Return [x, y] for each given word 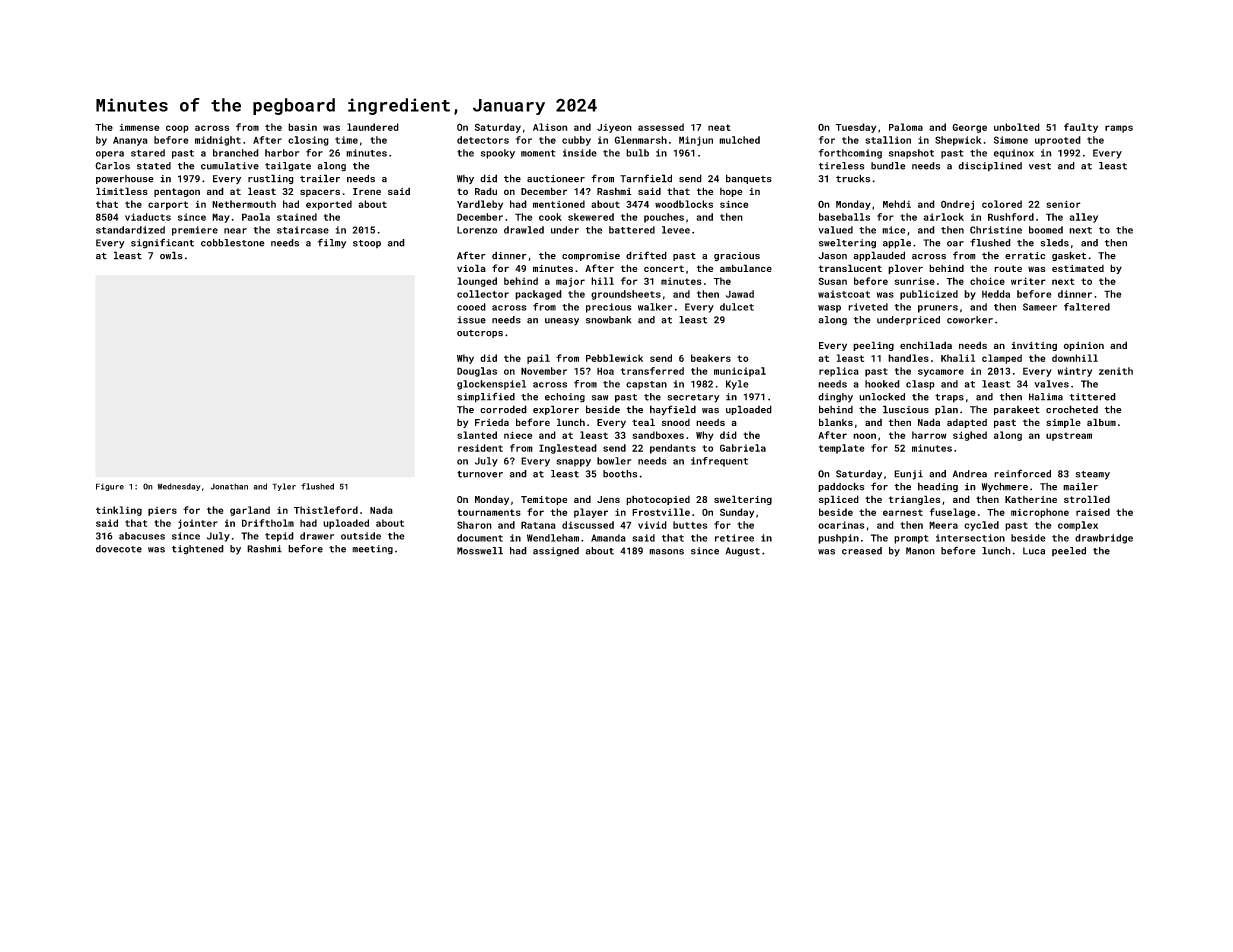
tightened [198, 550]
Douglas [477, 372]
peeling [873, 346]
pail [538, 359]
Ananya [130, 141]
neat [719, 127]
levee [676, 230]
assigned [556, 552]
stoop [367, 244]
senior [1063, 204]
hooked [882, 384]
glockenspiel [491, 385]
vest [1040, 166]
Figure [110, 487]
